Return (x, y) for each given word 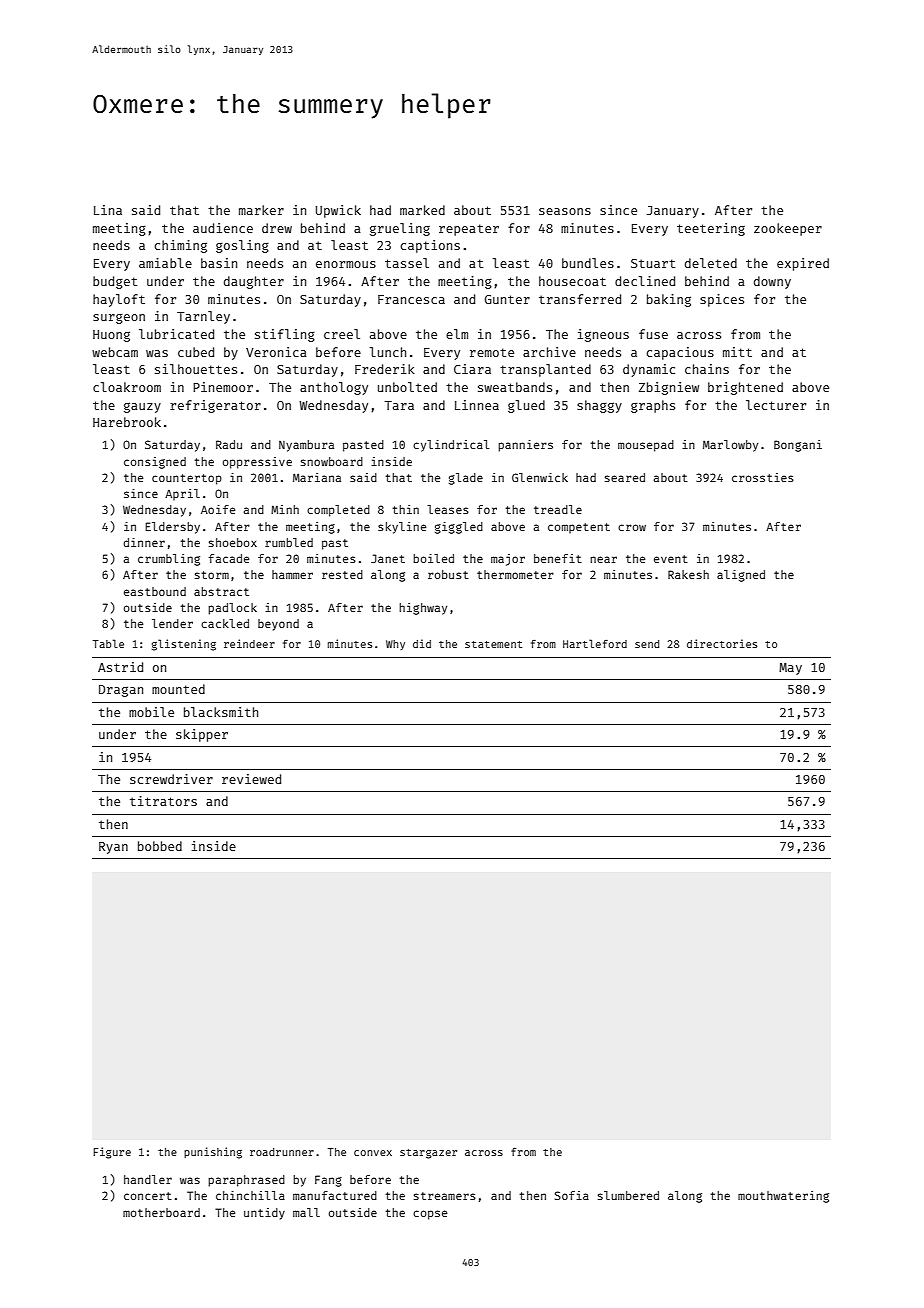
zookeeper (788, 229)
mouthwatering (783, 1197)
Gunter (507, 299)
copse (430, 1215)
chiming (181, 246)
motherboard (161, 1212)
